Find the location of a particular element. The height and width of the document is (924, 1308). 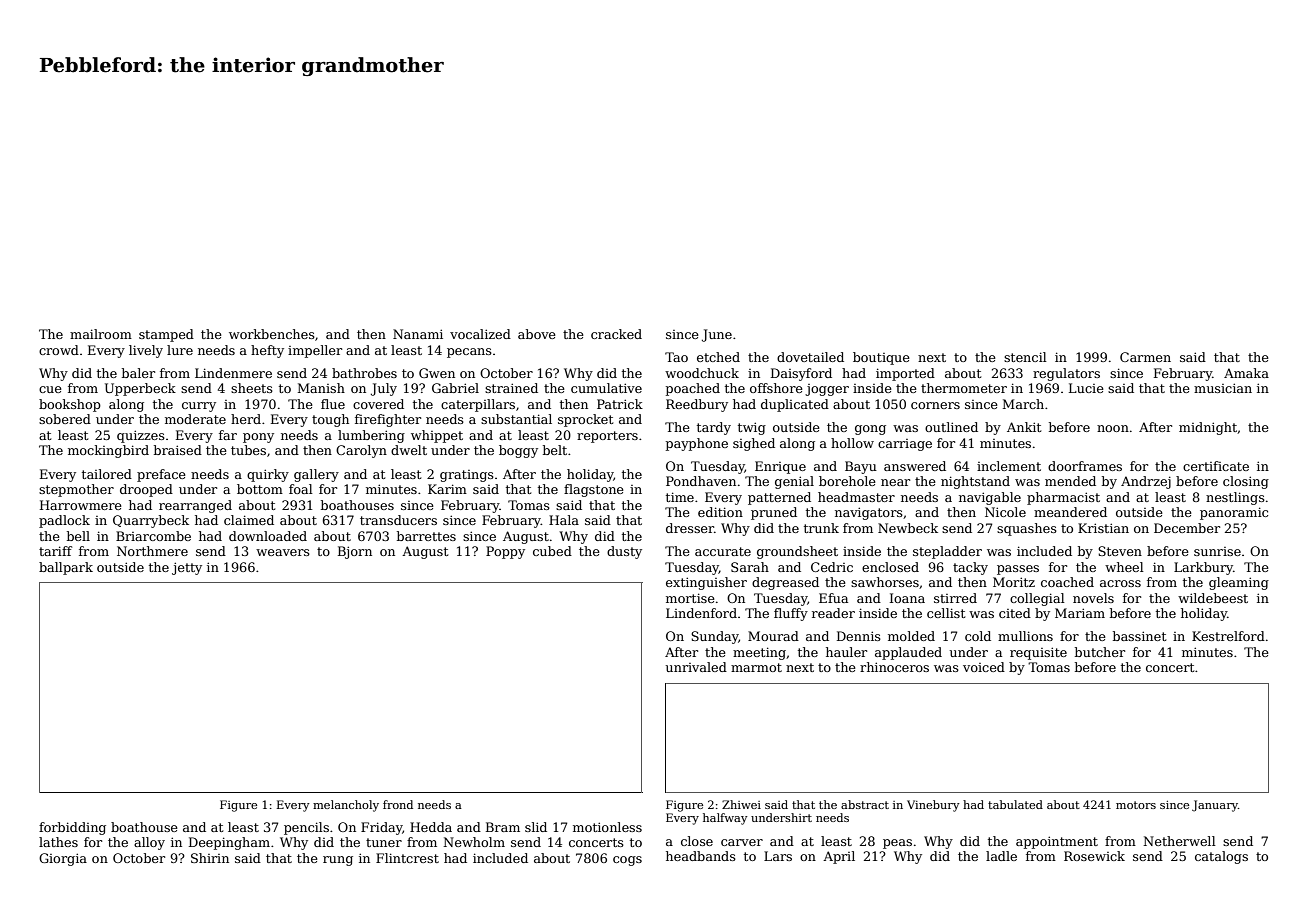

melancholy is located at coordinates (346, 806).
